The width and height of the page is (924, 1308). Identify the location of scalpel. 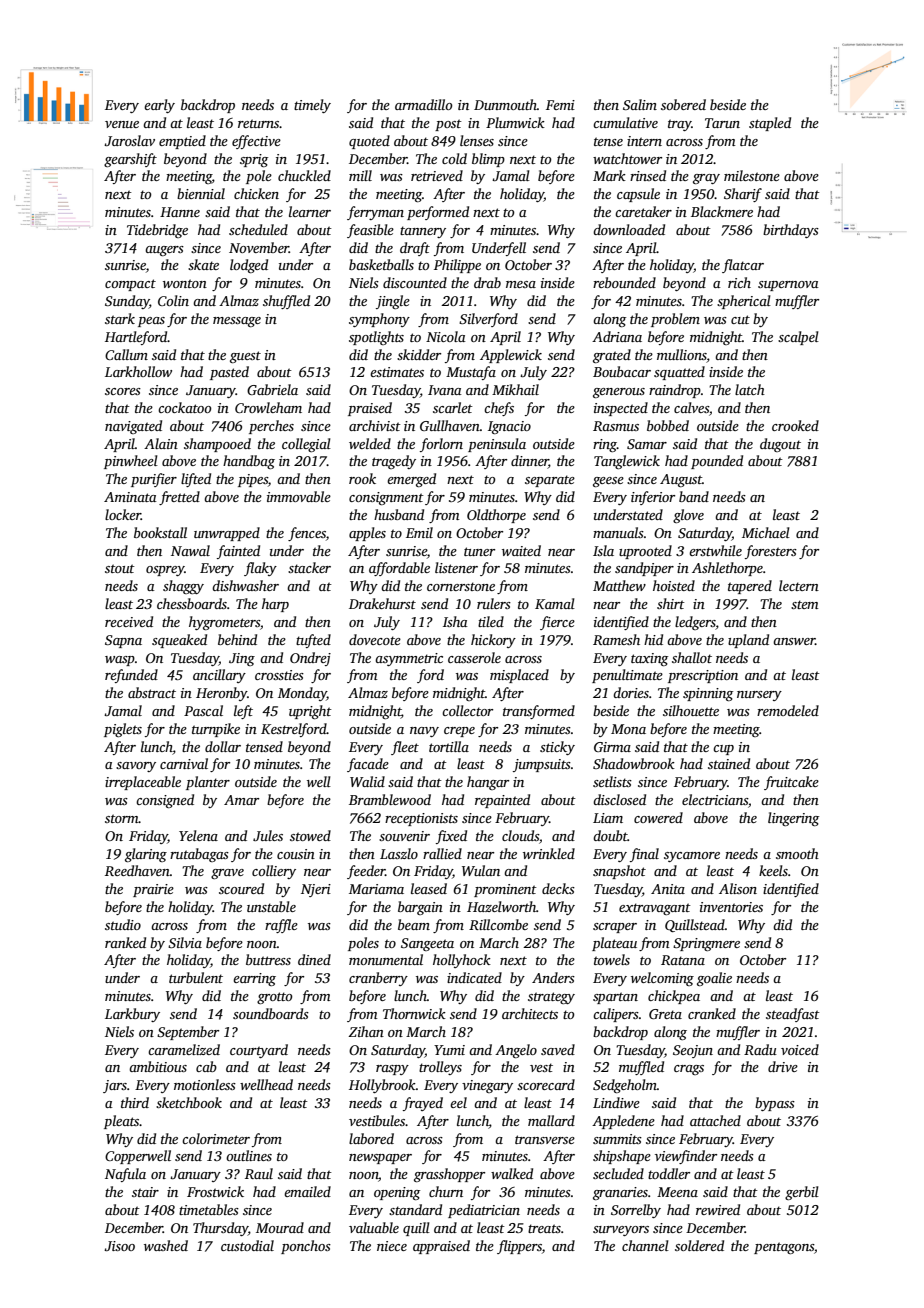
(798, 338).
